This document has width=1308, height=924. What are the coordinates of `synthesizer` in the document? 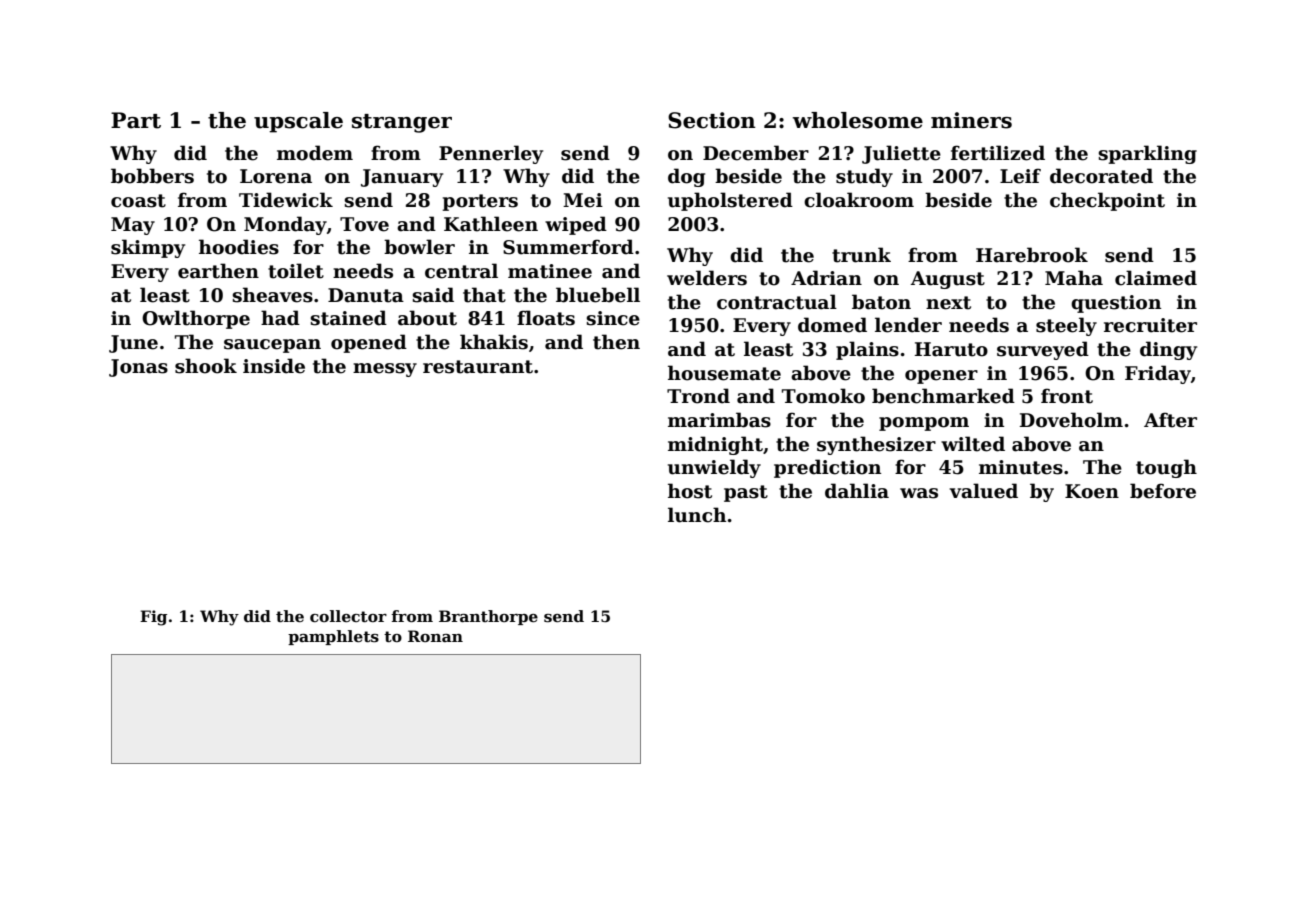 It's located at (876, 445).
